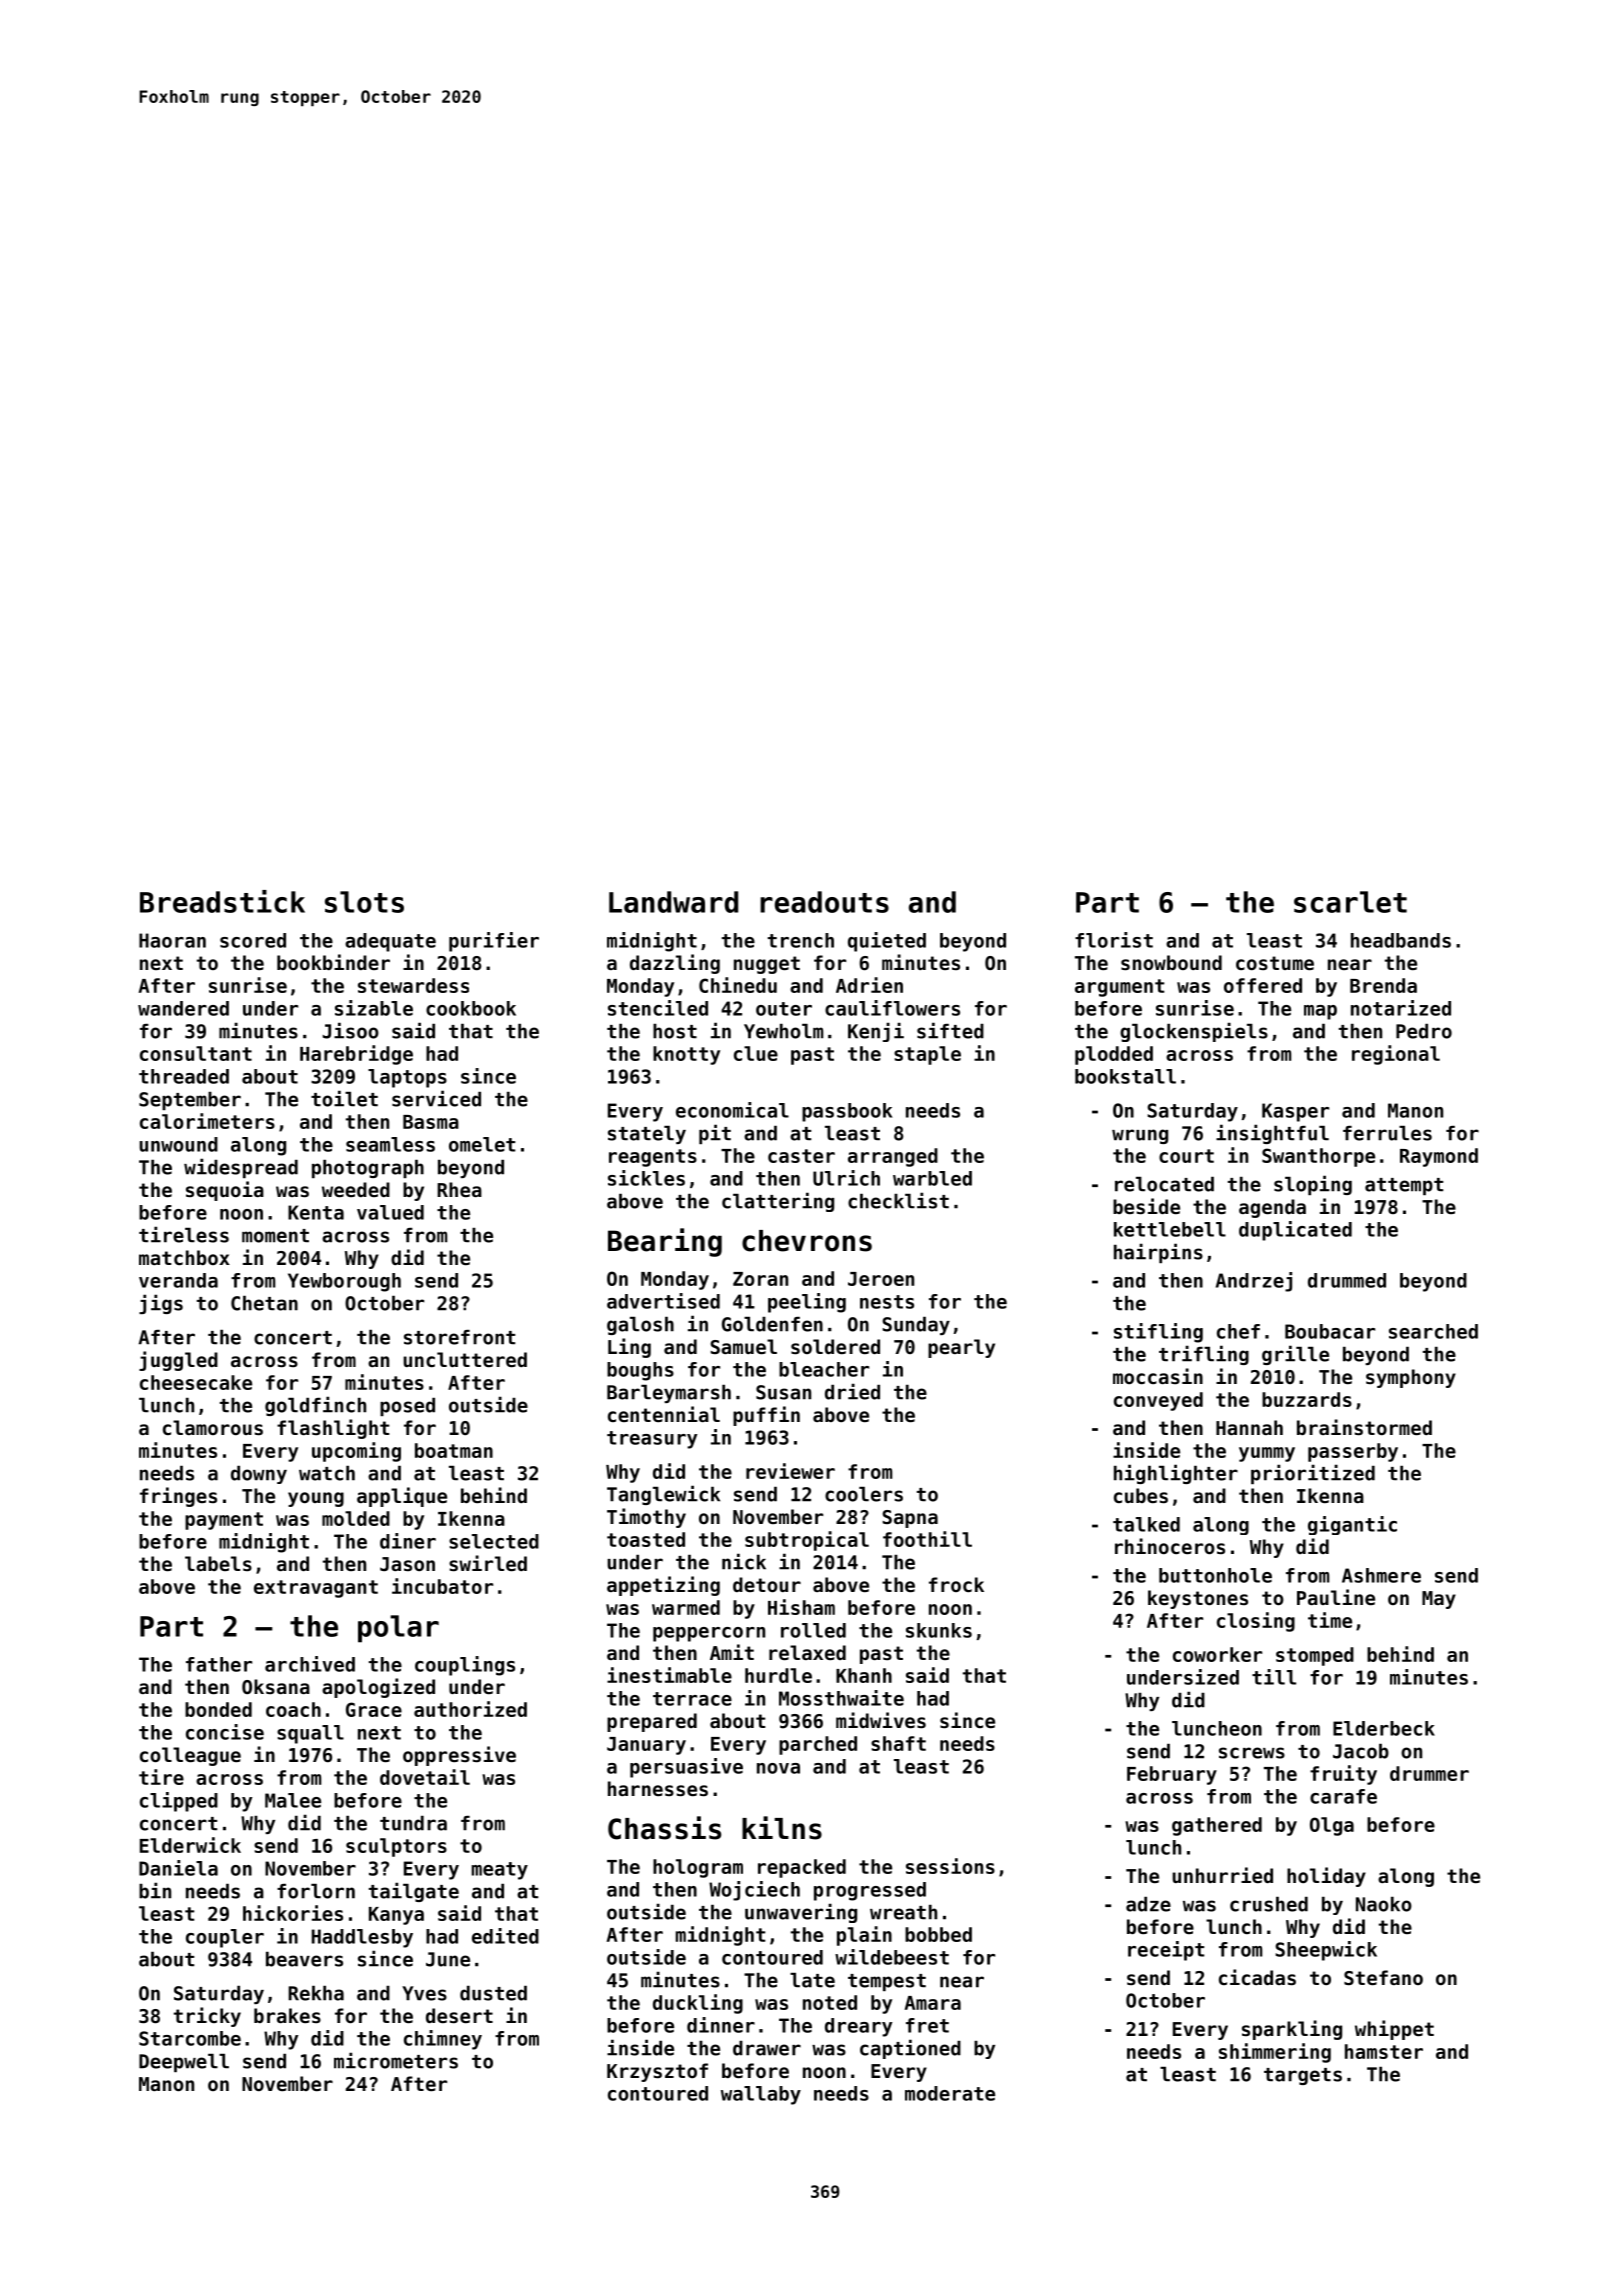  Describe the element at coordinates (396, 2060) in the screenshot. I see `micrometers` at that location.
